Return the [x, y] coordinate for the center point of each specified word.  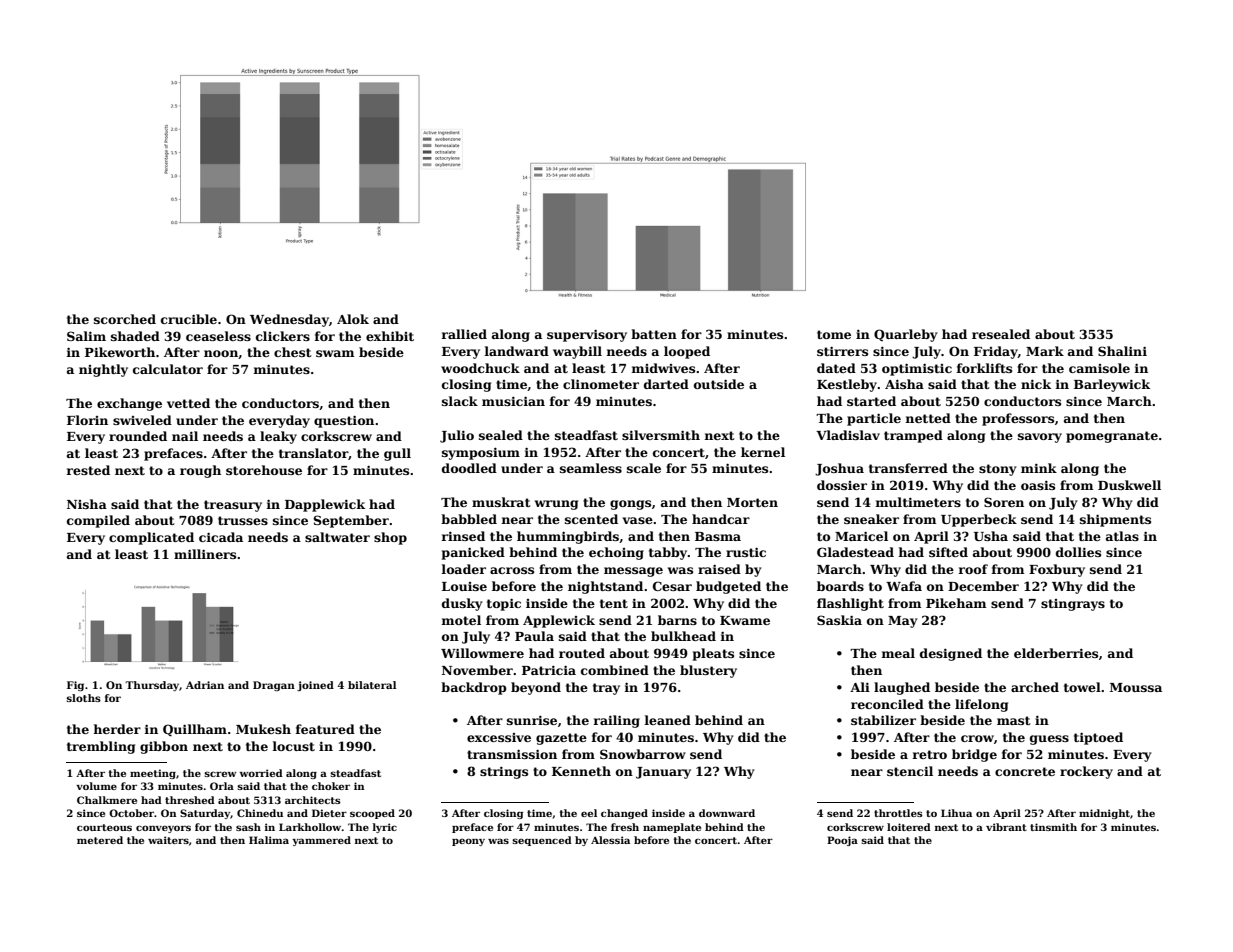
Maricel [861, 536]
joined [315, 686]
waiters [168, 840]
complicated [151, 538]
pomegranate [1112, 437]
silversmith [661, 435]
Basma [718, 536]
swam [335, 353]
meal [898, 653]
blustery [708, 671]
